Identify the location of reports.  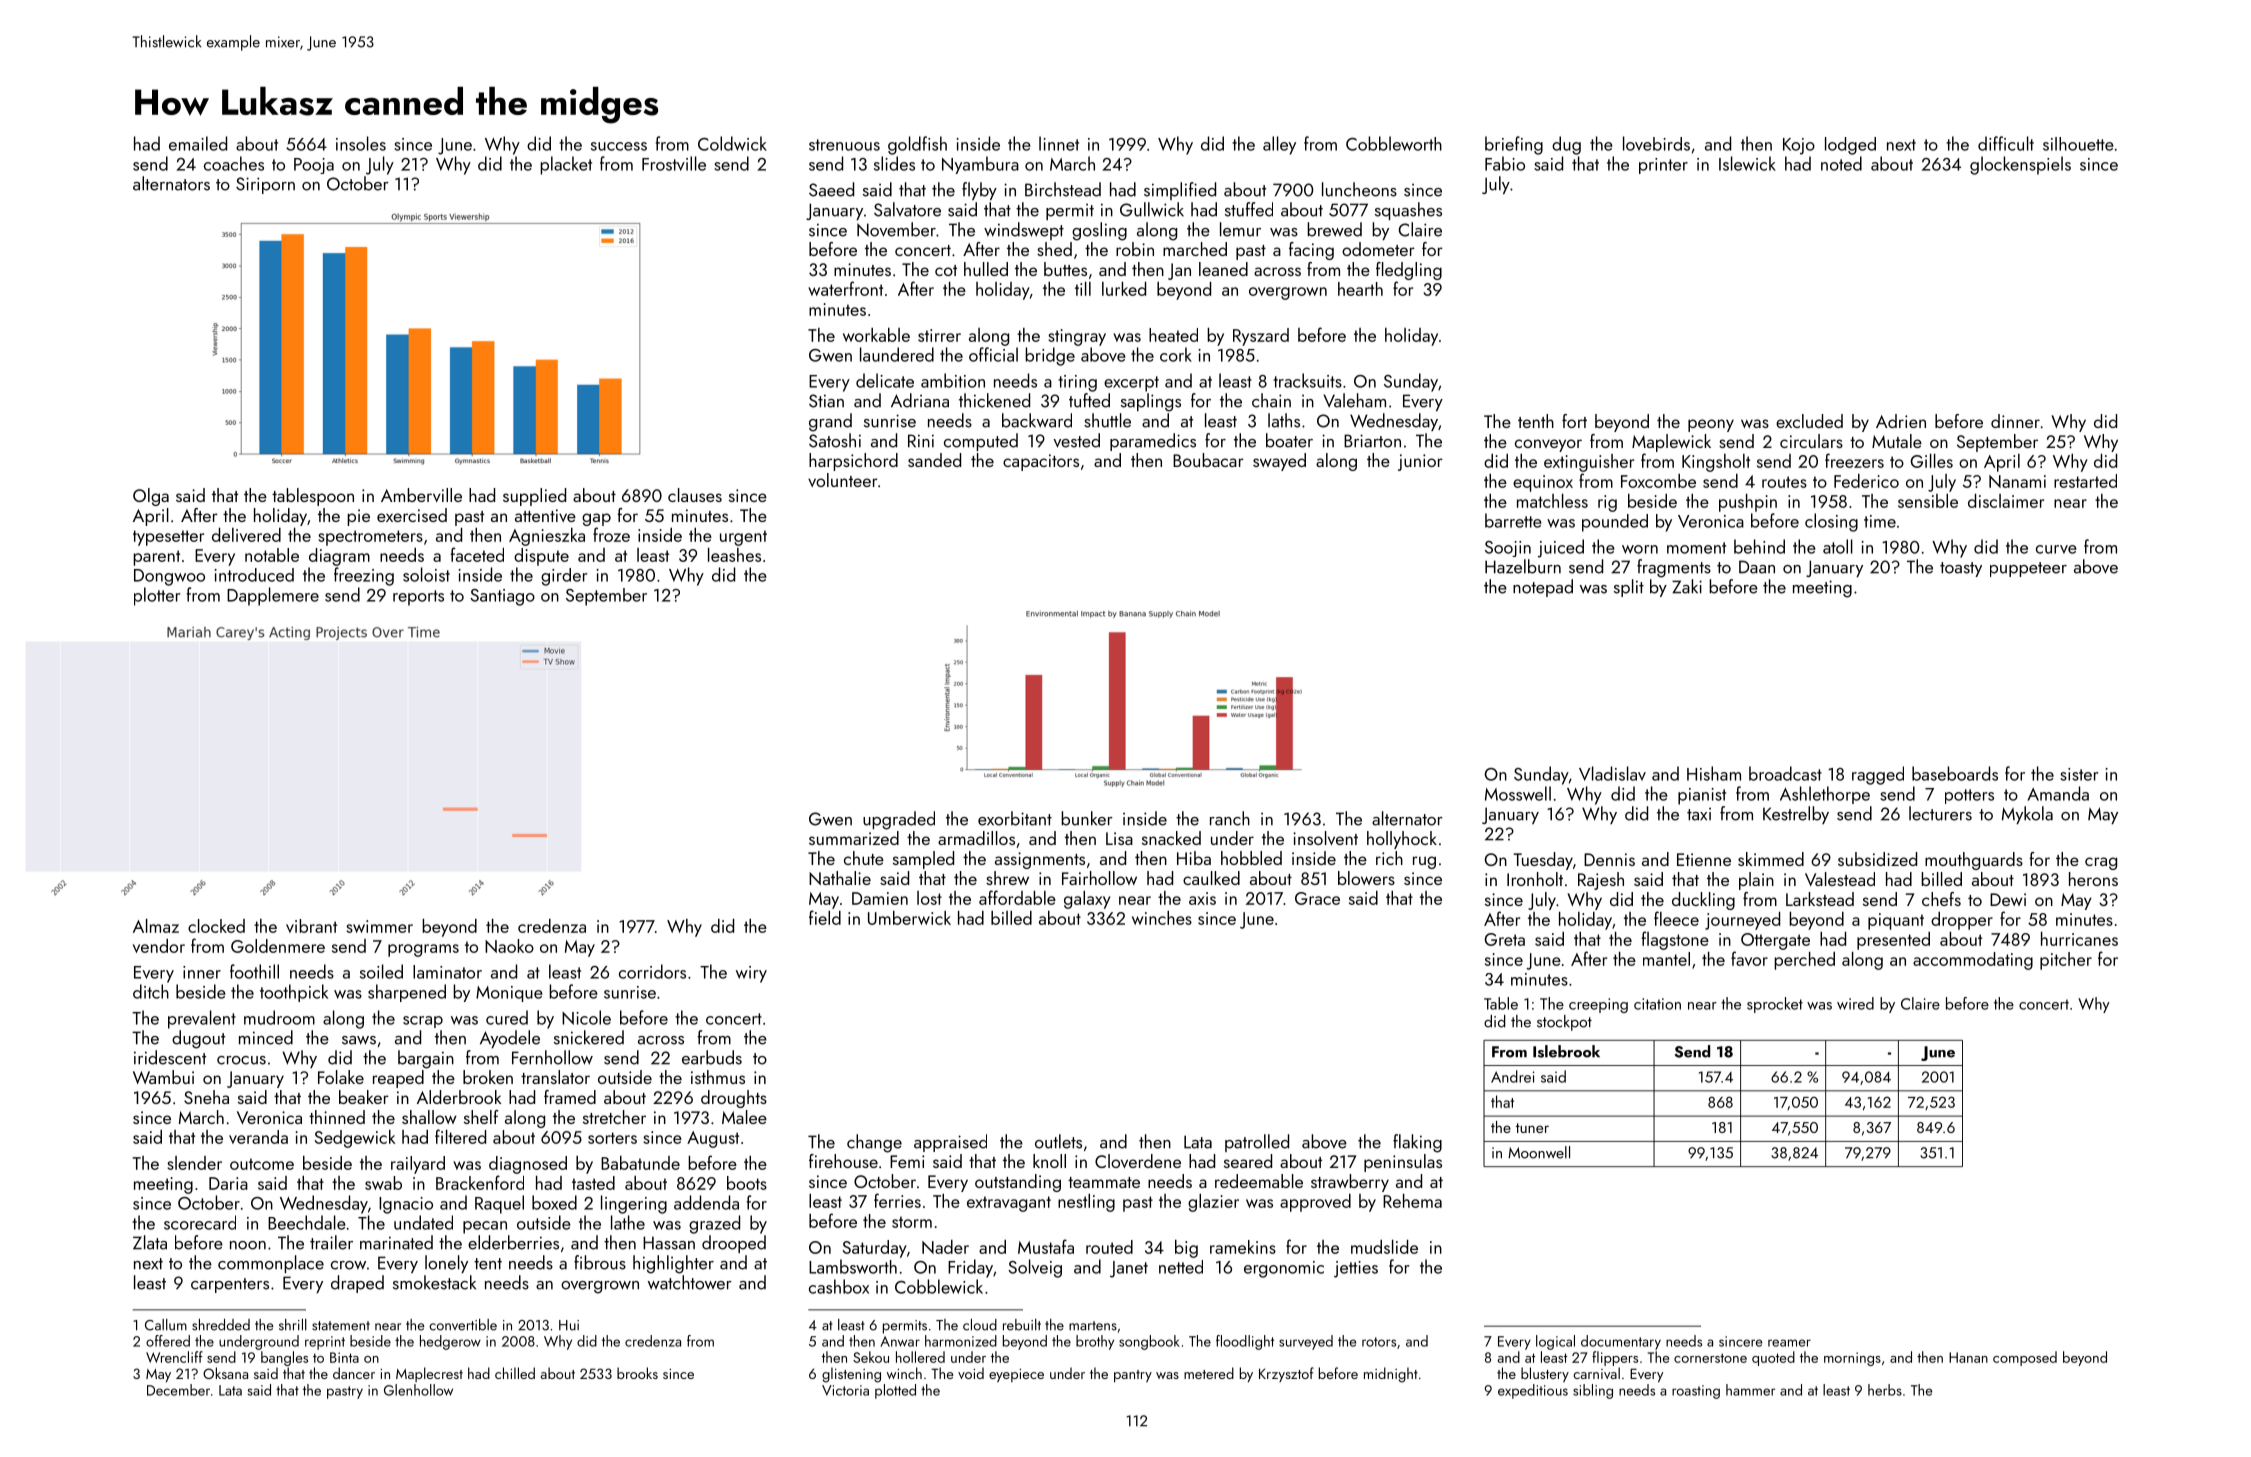
(418, 598).
